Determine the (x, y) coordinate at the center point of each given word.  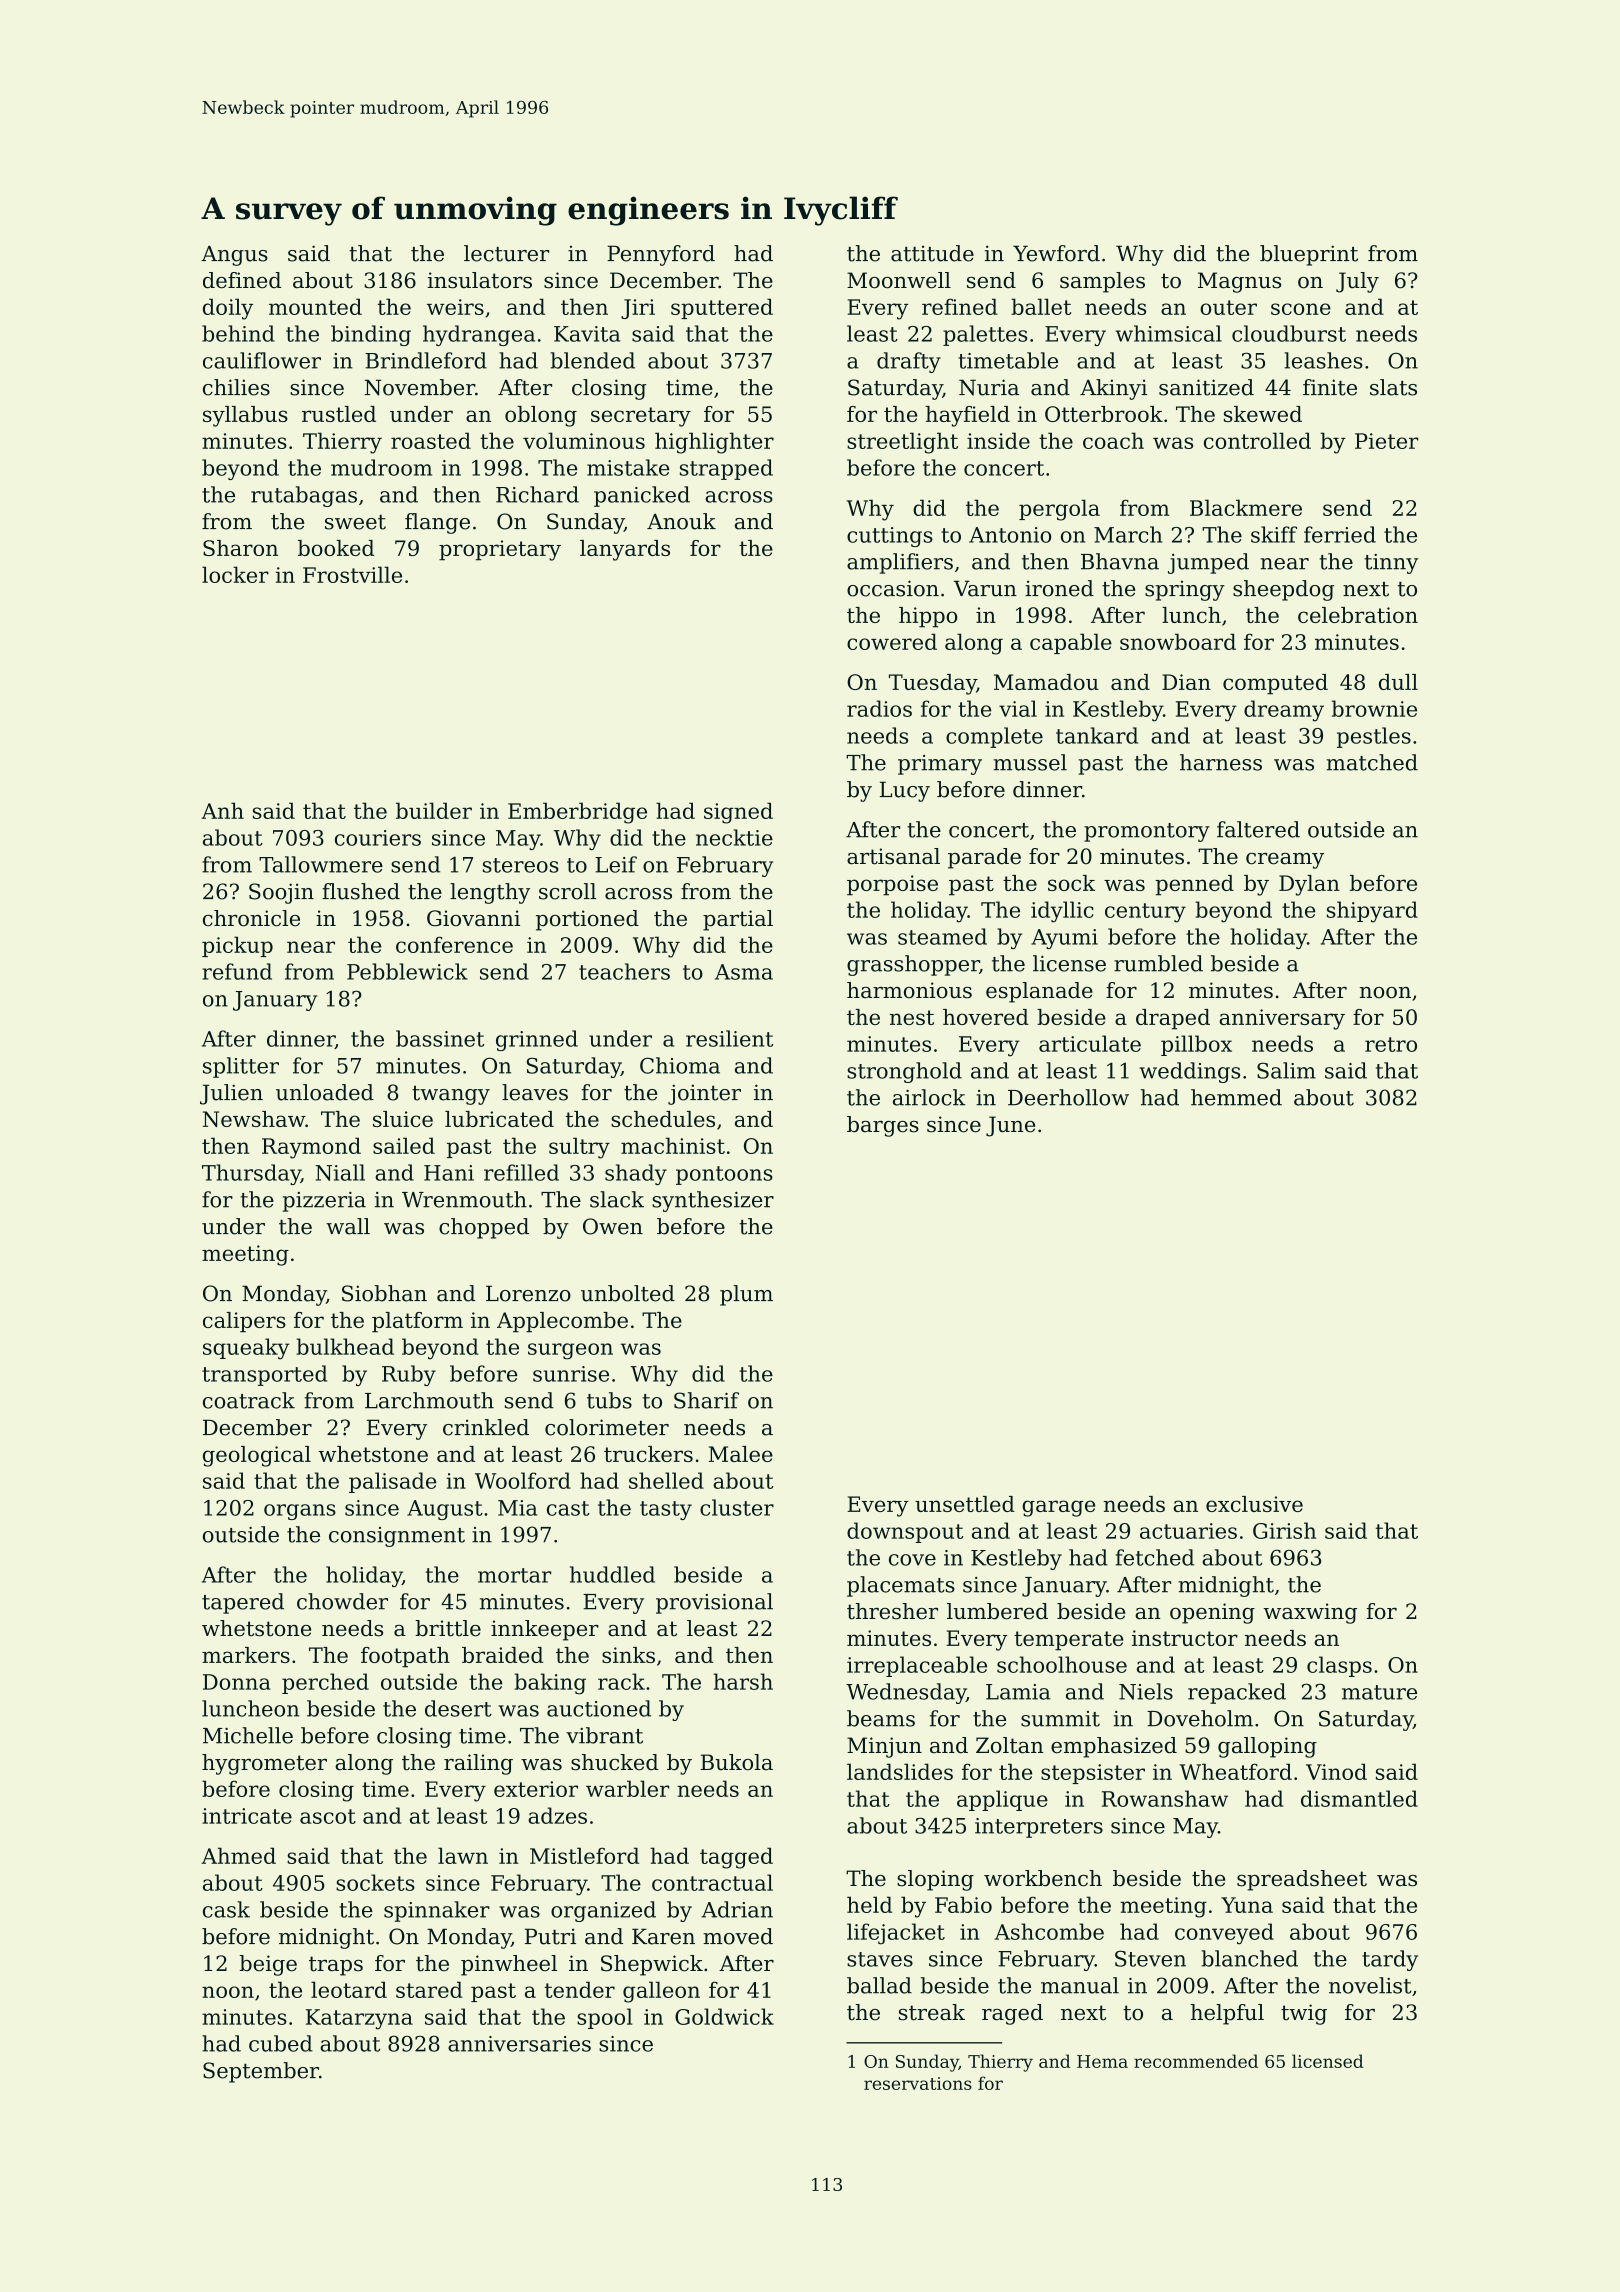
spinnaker (437, 1911)
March (1128, 534)
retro (1391, 1044)
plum (746, 1295)
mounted (315, 306)
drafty (909, 362)
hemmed (1236, 1097)
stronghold (904, 1072)
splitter (241, 1067)
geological (257, 1456)
